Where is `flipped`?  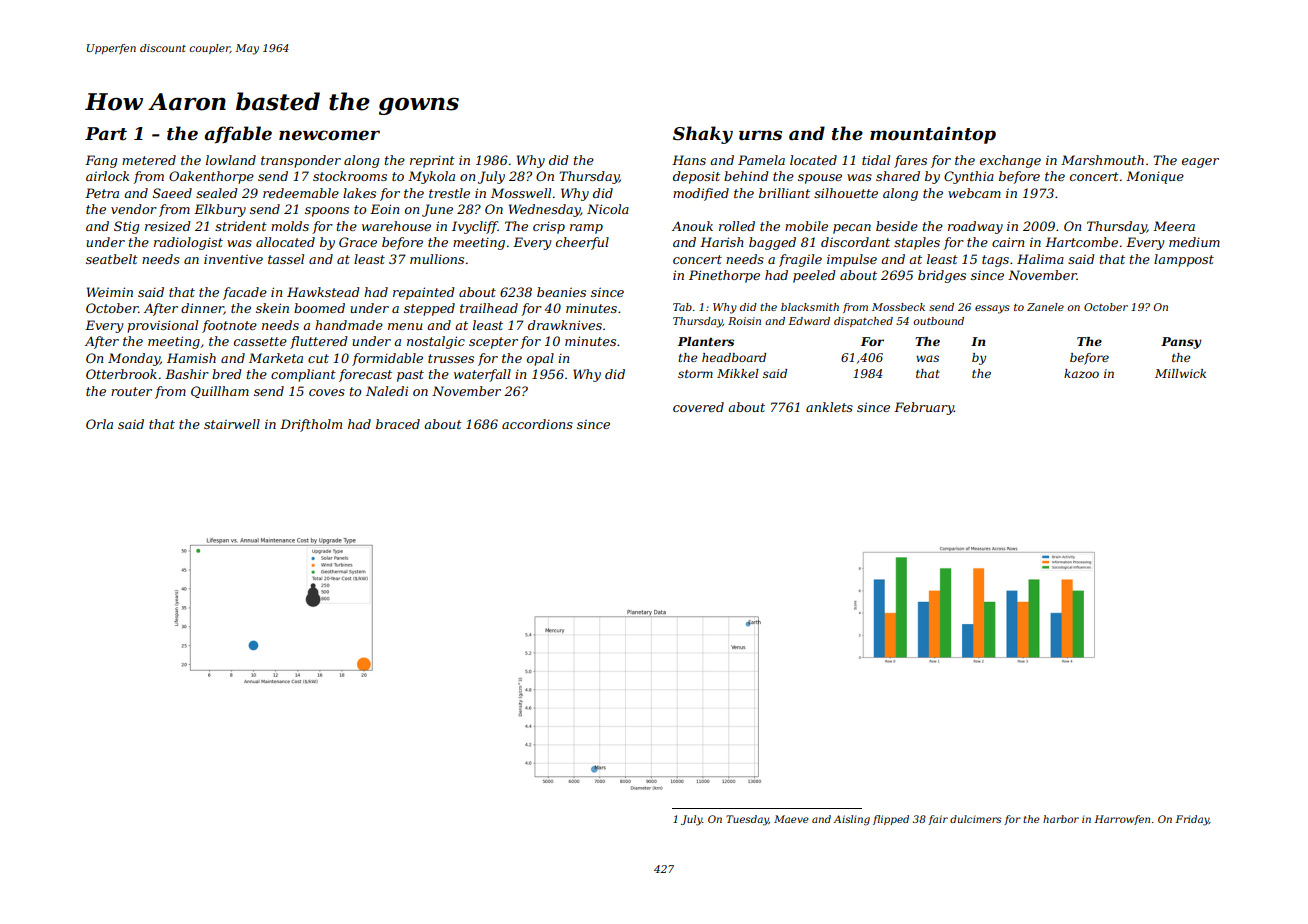 flipped is located at coordinates (891, 820).
